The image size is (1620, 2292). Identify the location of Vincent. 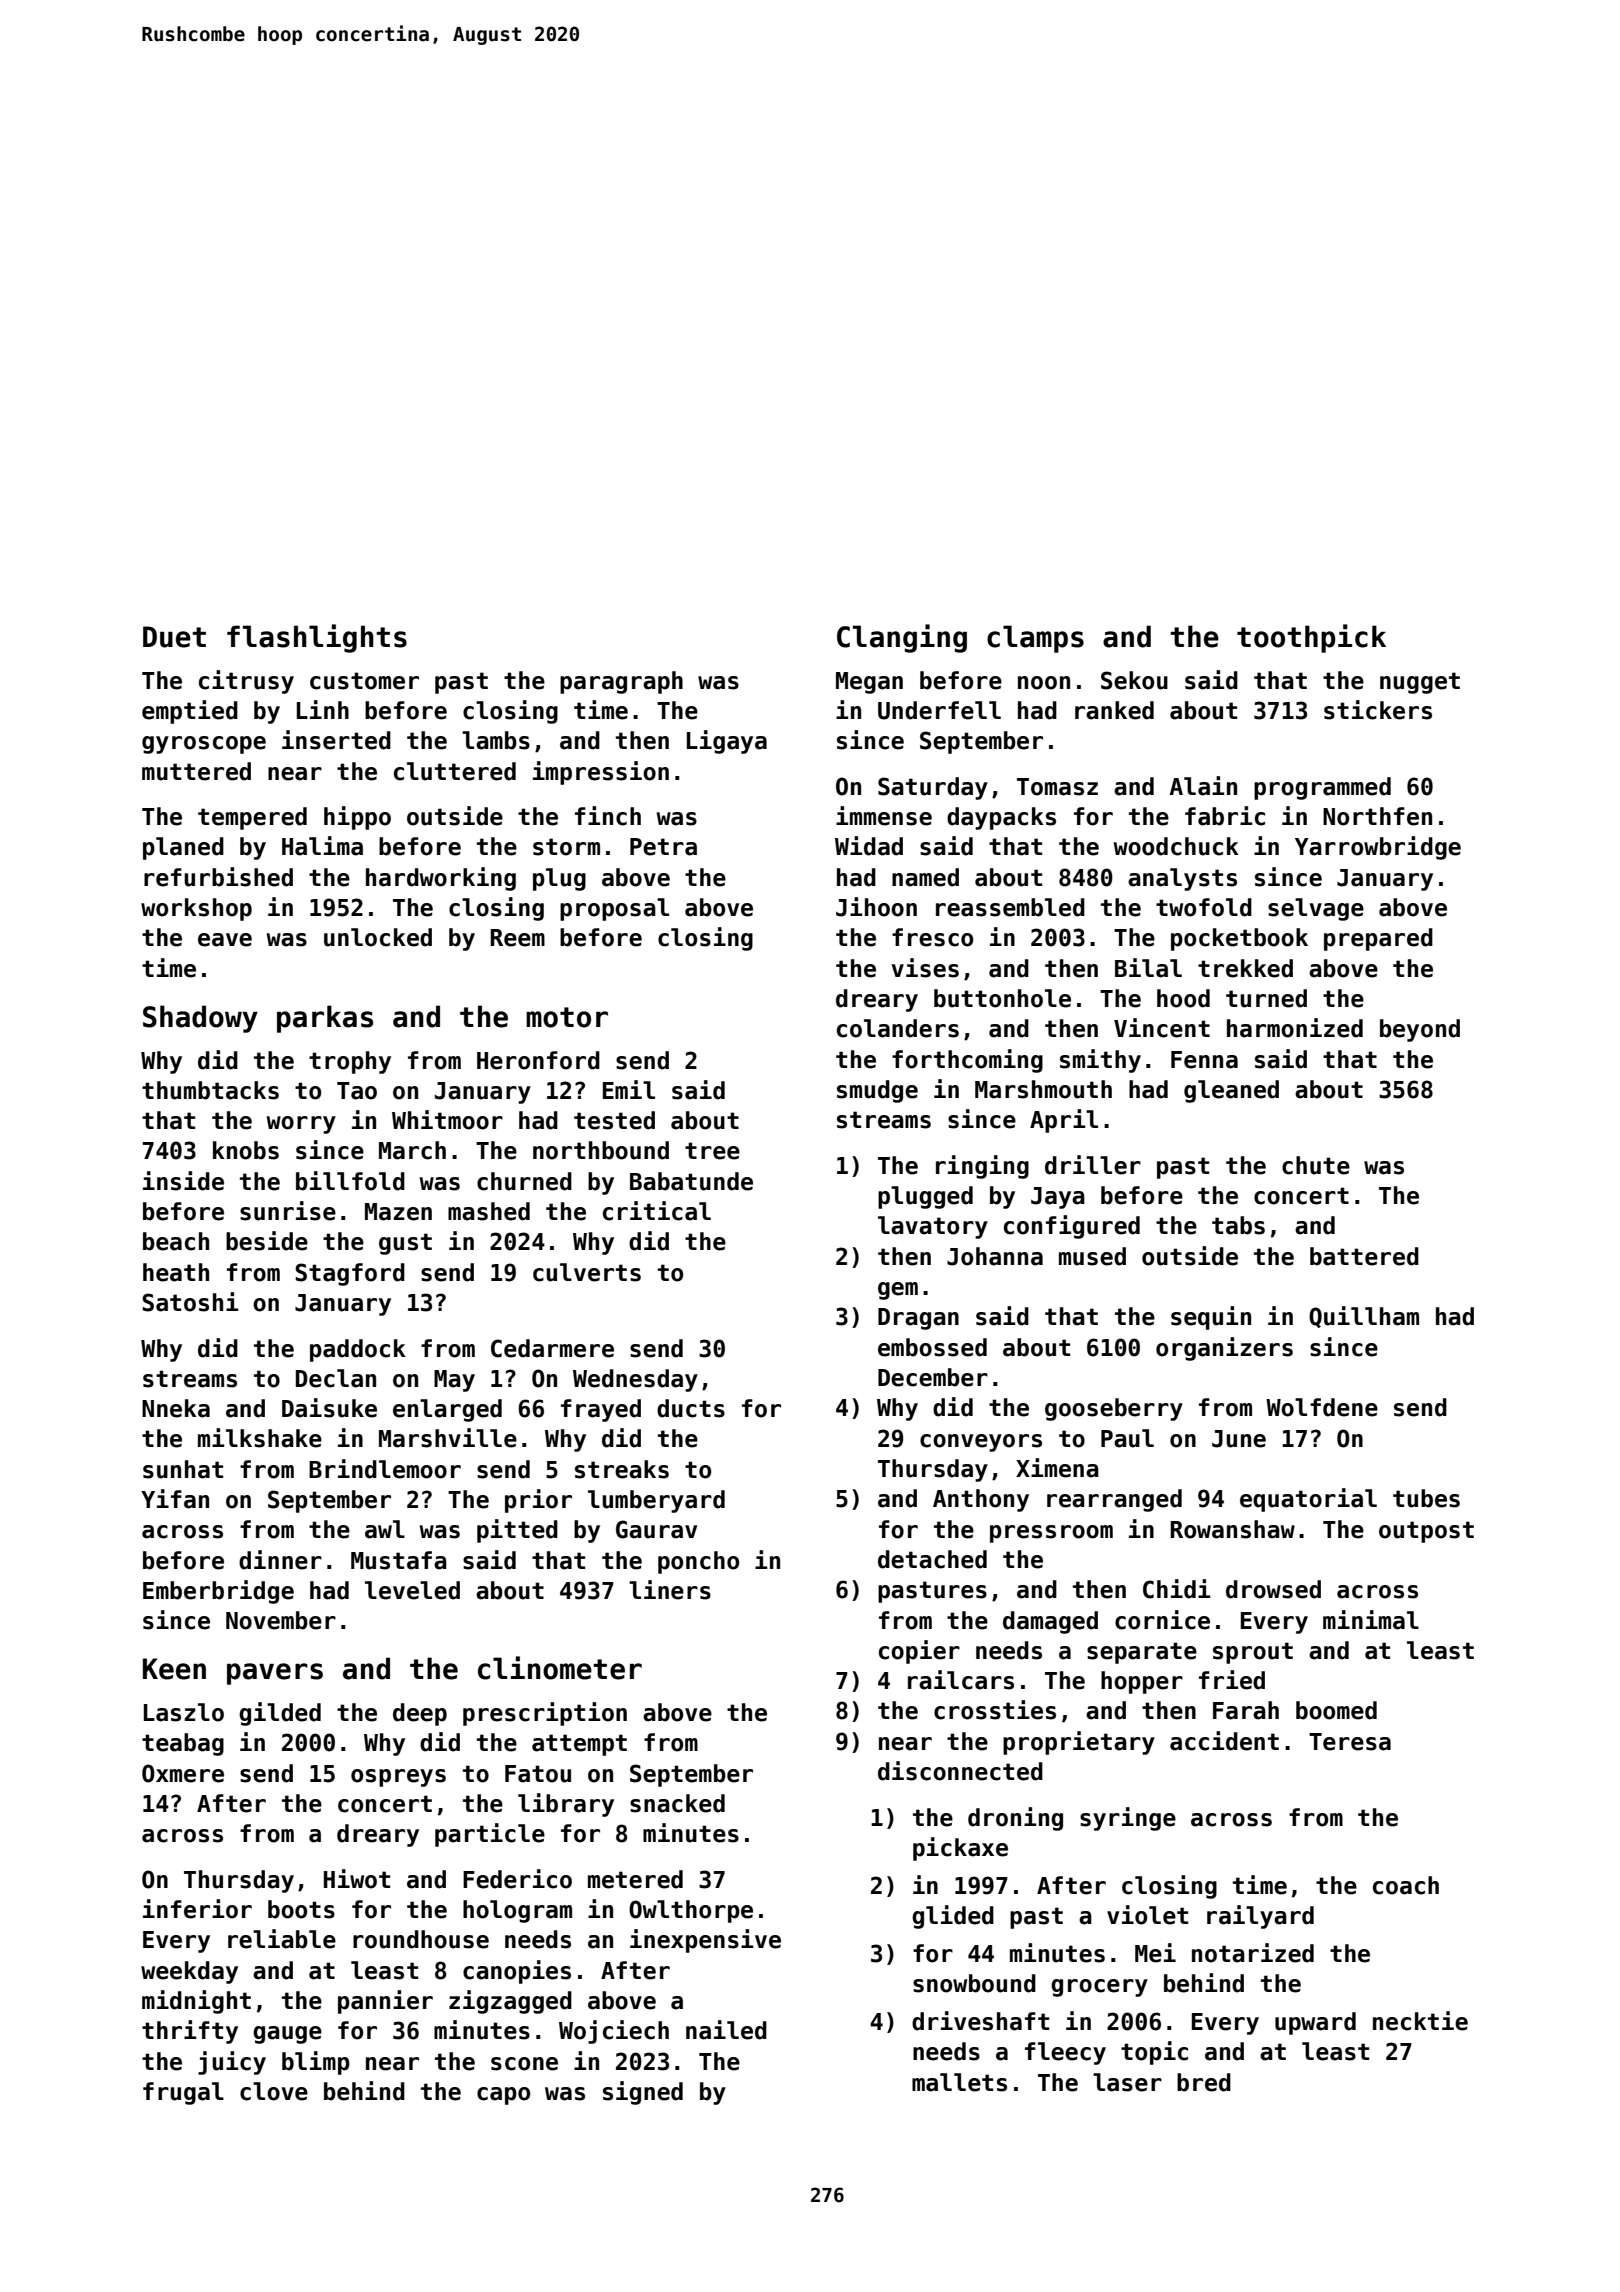
(1162, 1028).
